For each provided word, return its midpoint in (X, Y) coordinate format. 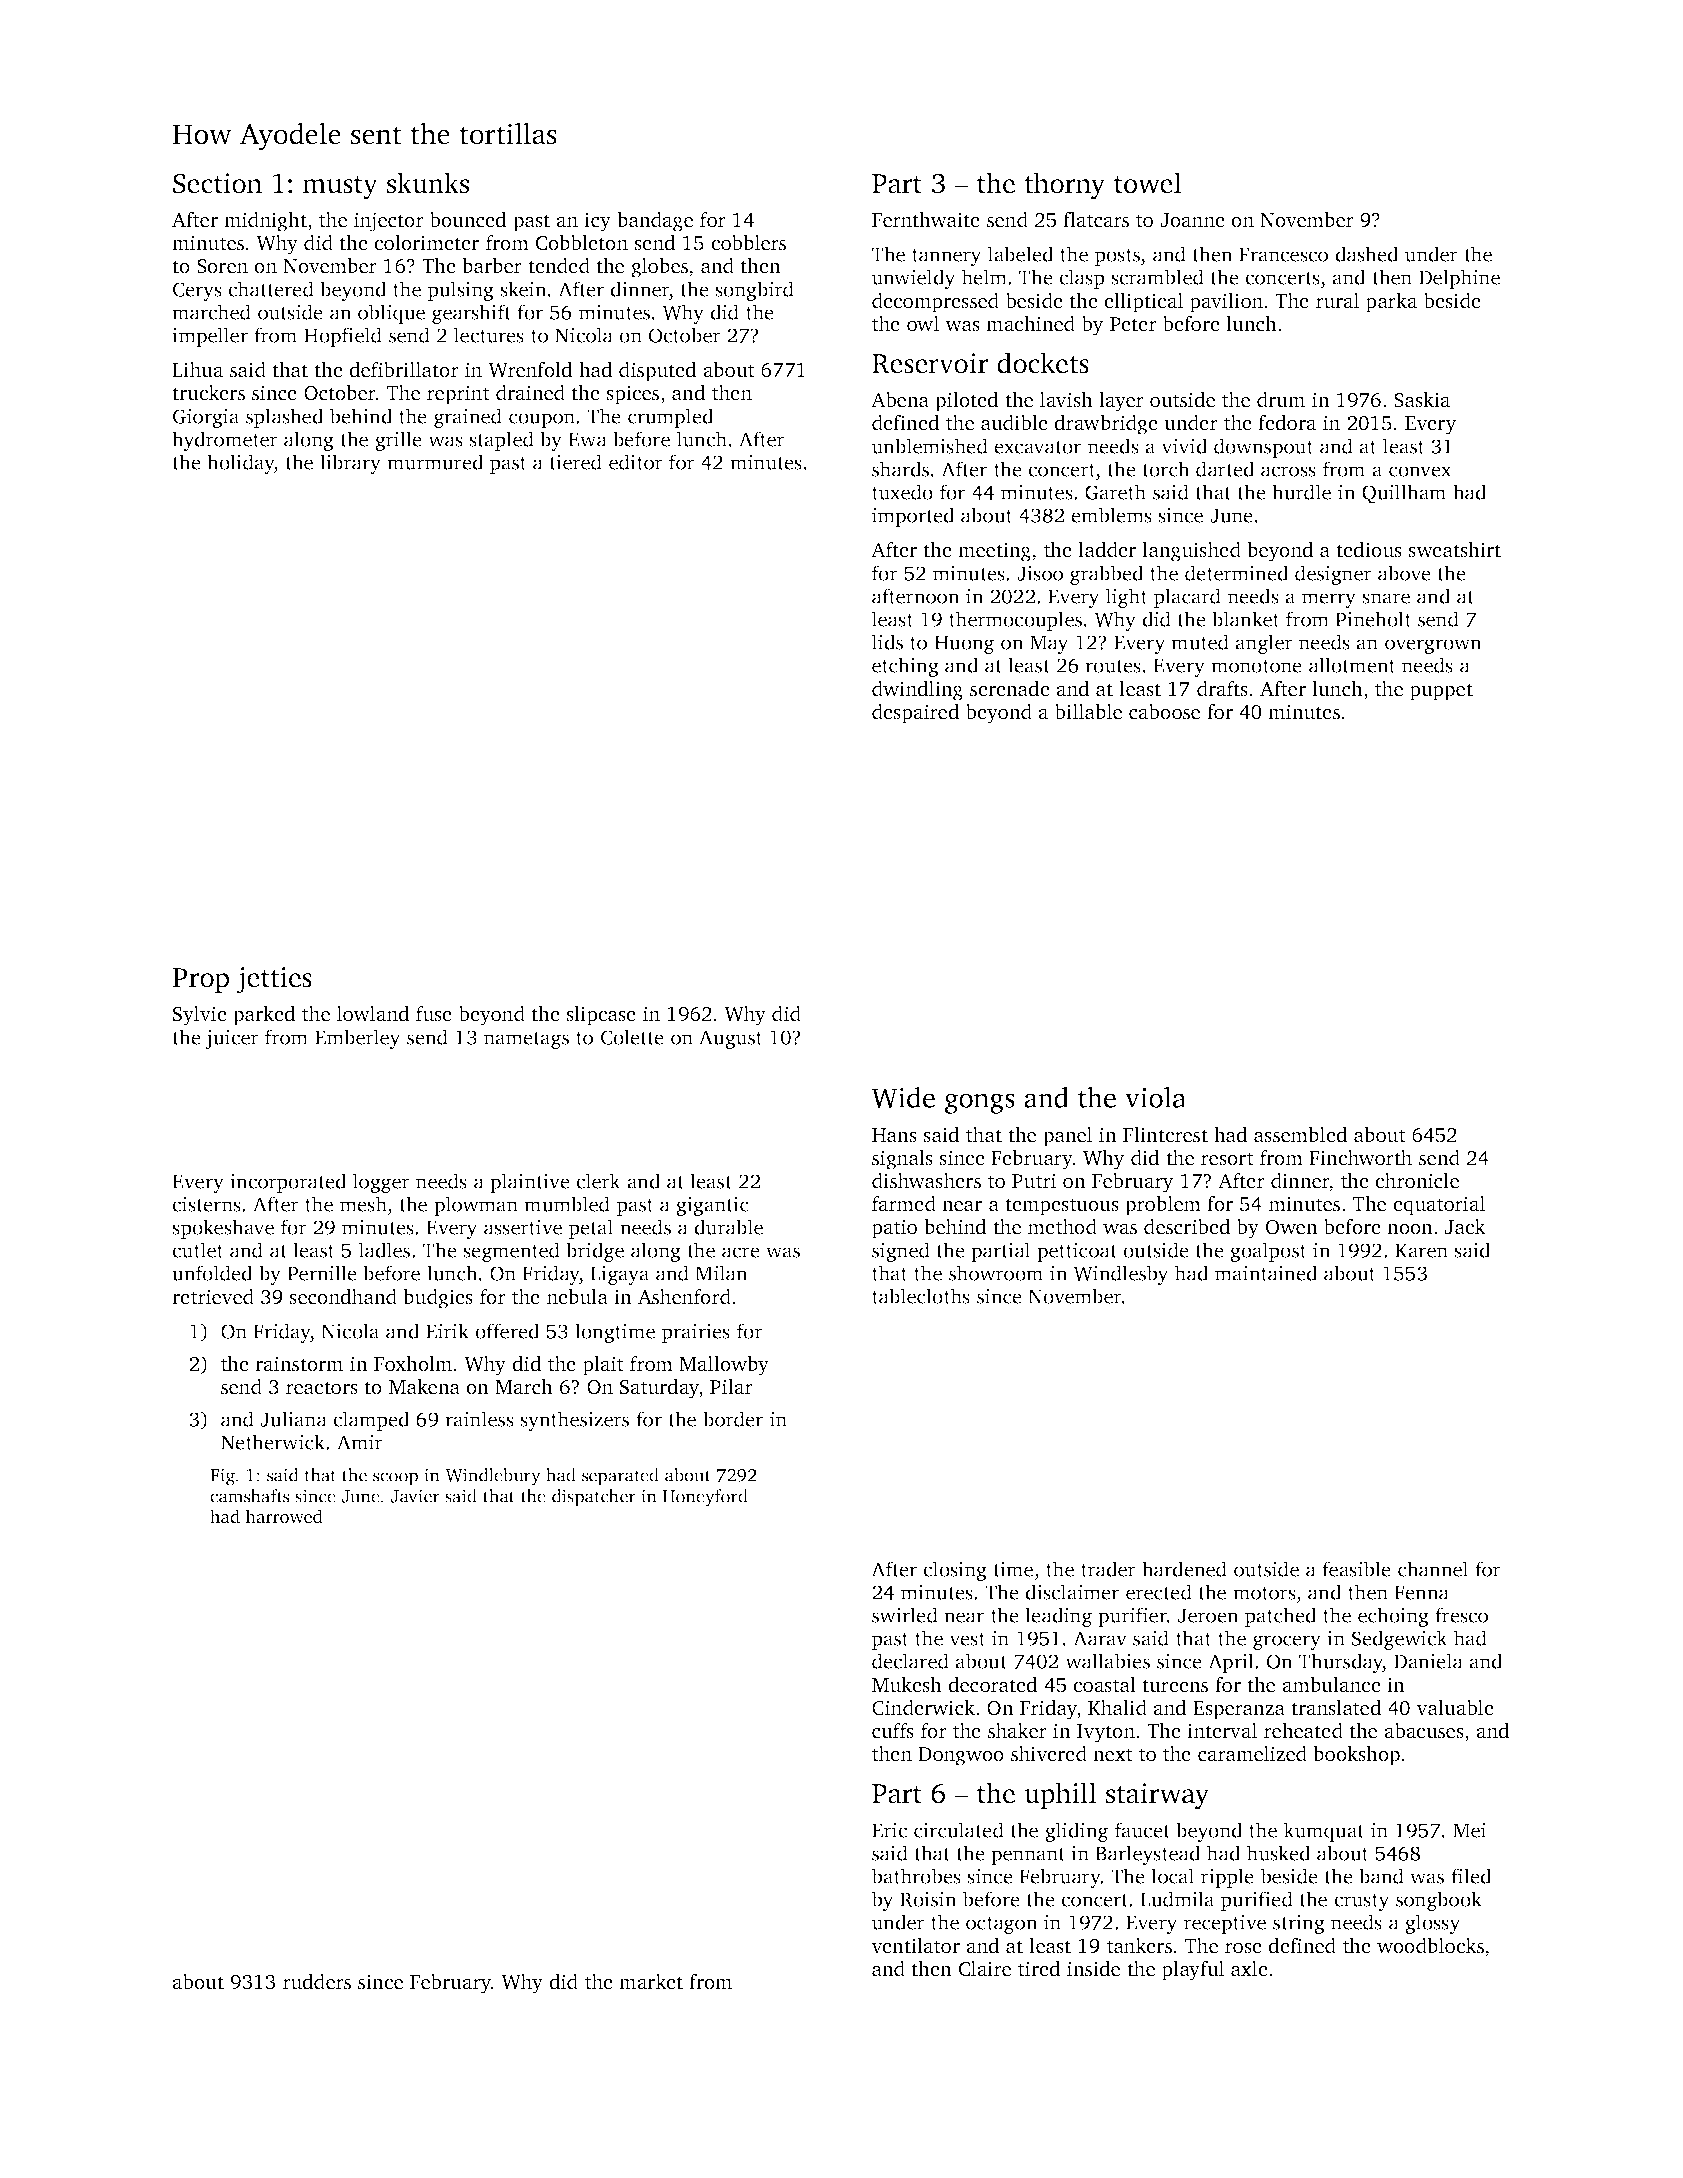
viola (1155, 1097)
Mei (1469, 1830)
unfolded (212, 1273)
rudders (317, 1982)
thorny (1064, 186)
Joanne (1192, 220)
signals (902, 1160)
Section (217, 183)
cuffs (893, 1731)
